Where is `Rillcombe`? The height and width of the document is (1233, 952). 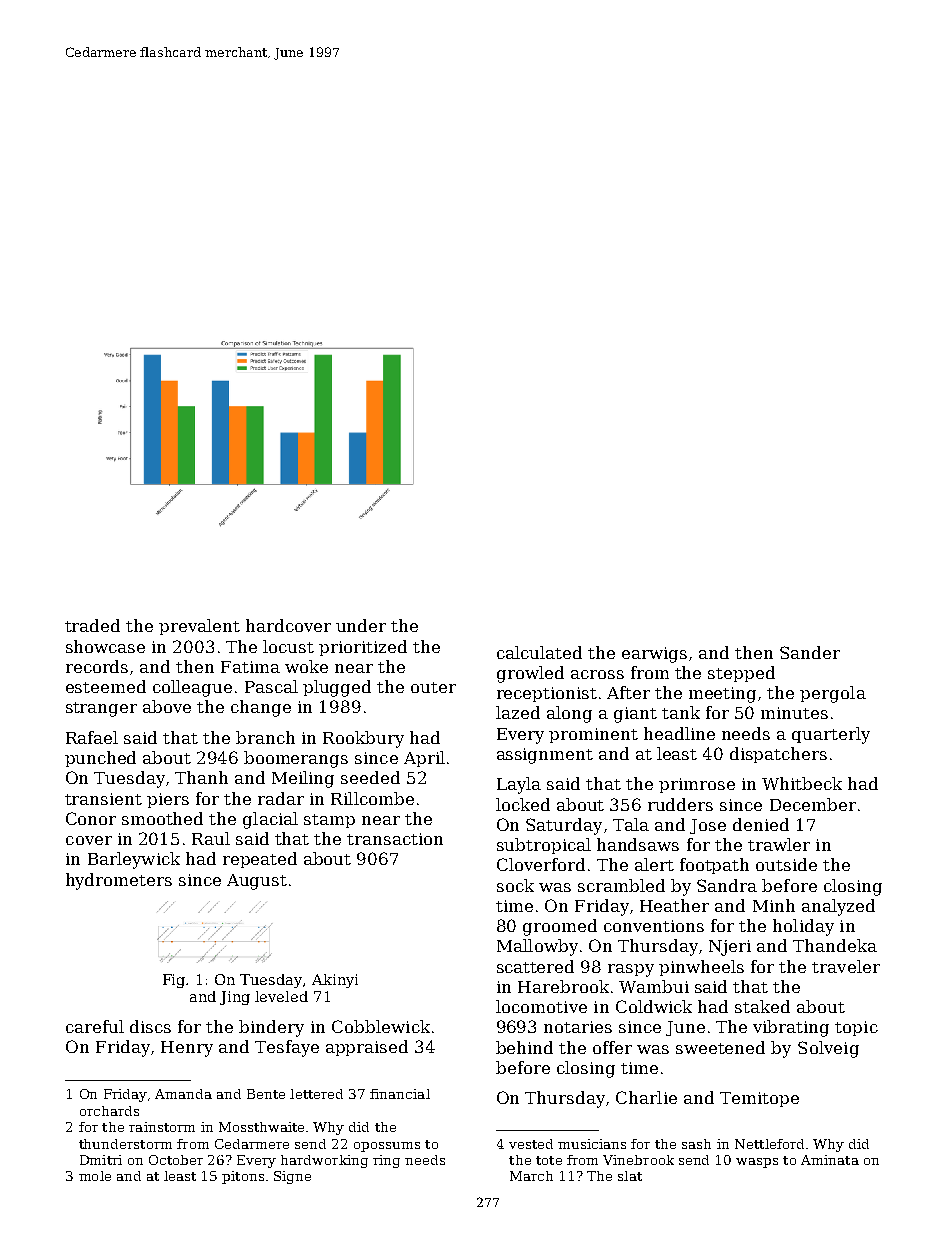 Rillcombe is located at coordinates (372, 798).
